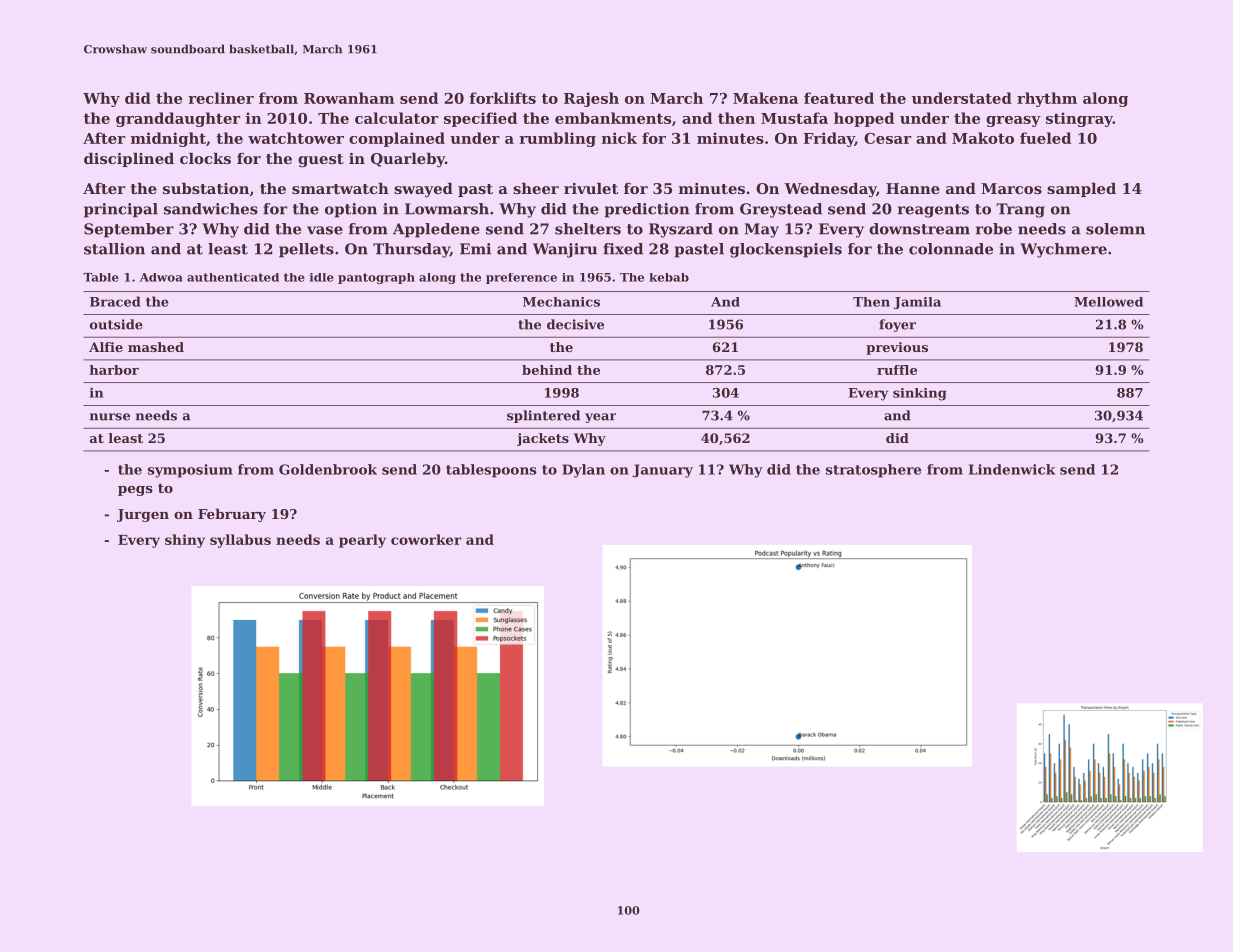 This screenshot has height=952, width=1233. Describe the element at coordinates (135, 491) in the screenshot. I see `pegs` at that location.
